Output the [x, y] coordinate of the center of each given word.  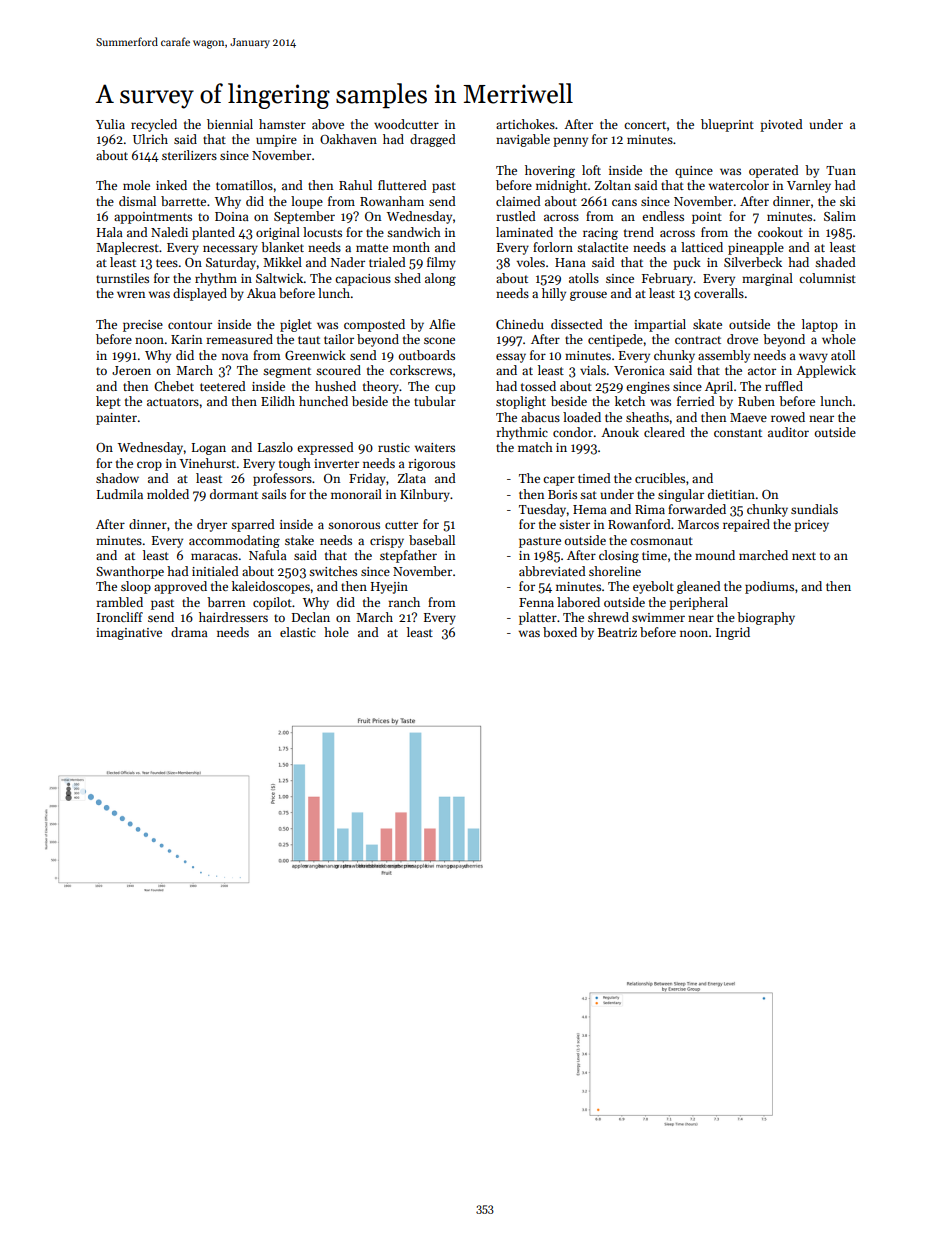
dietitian [731, 494]
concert [645, 125]
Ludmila [120, 494]
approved [180, 587]
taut [309, 340]
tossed [538, 386]
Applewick [826, 371]
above [328, 124]
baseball [432, 540]
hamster [282, 124]
